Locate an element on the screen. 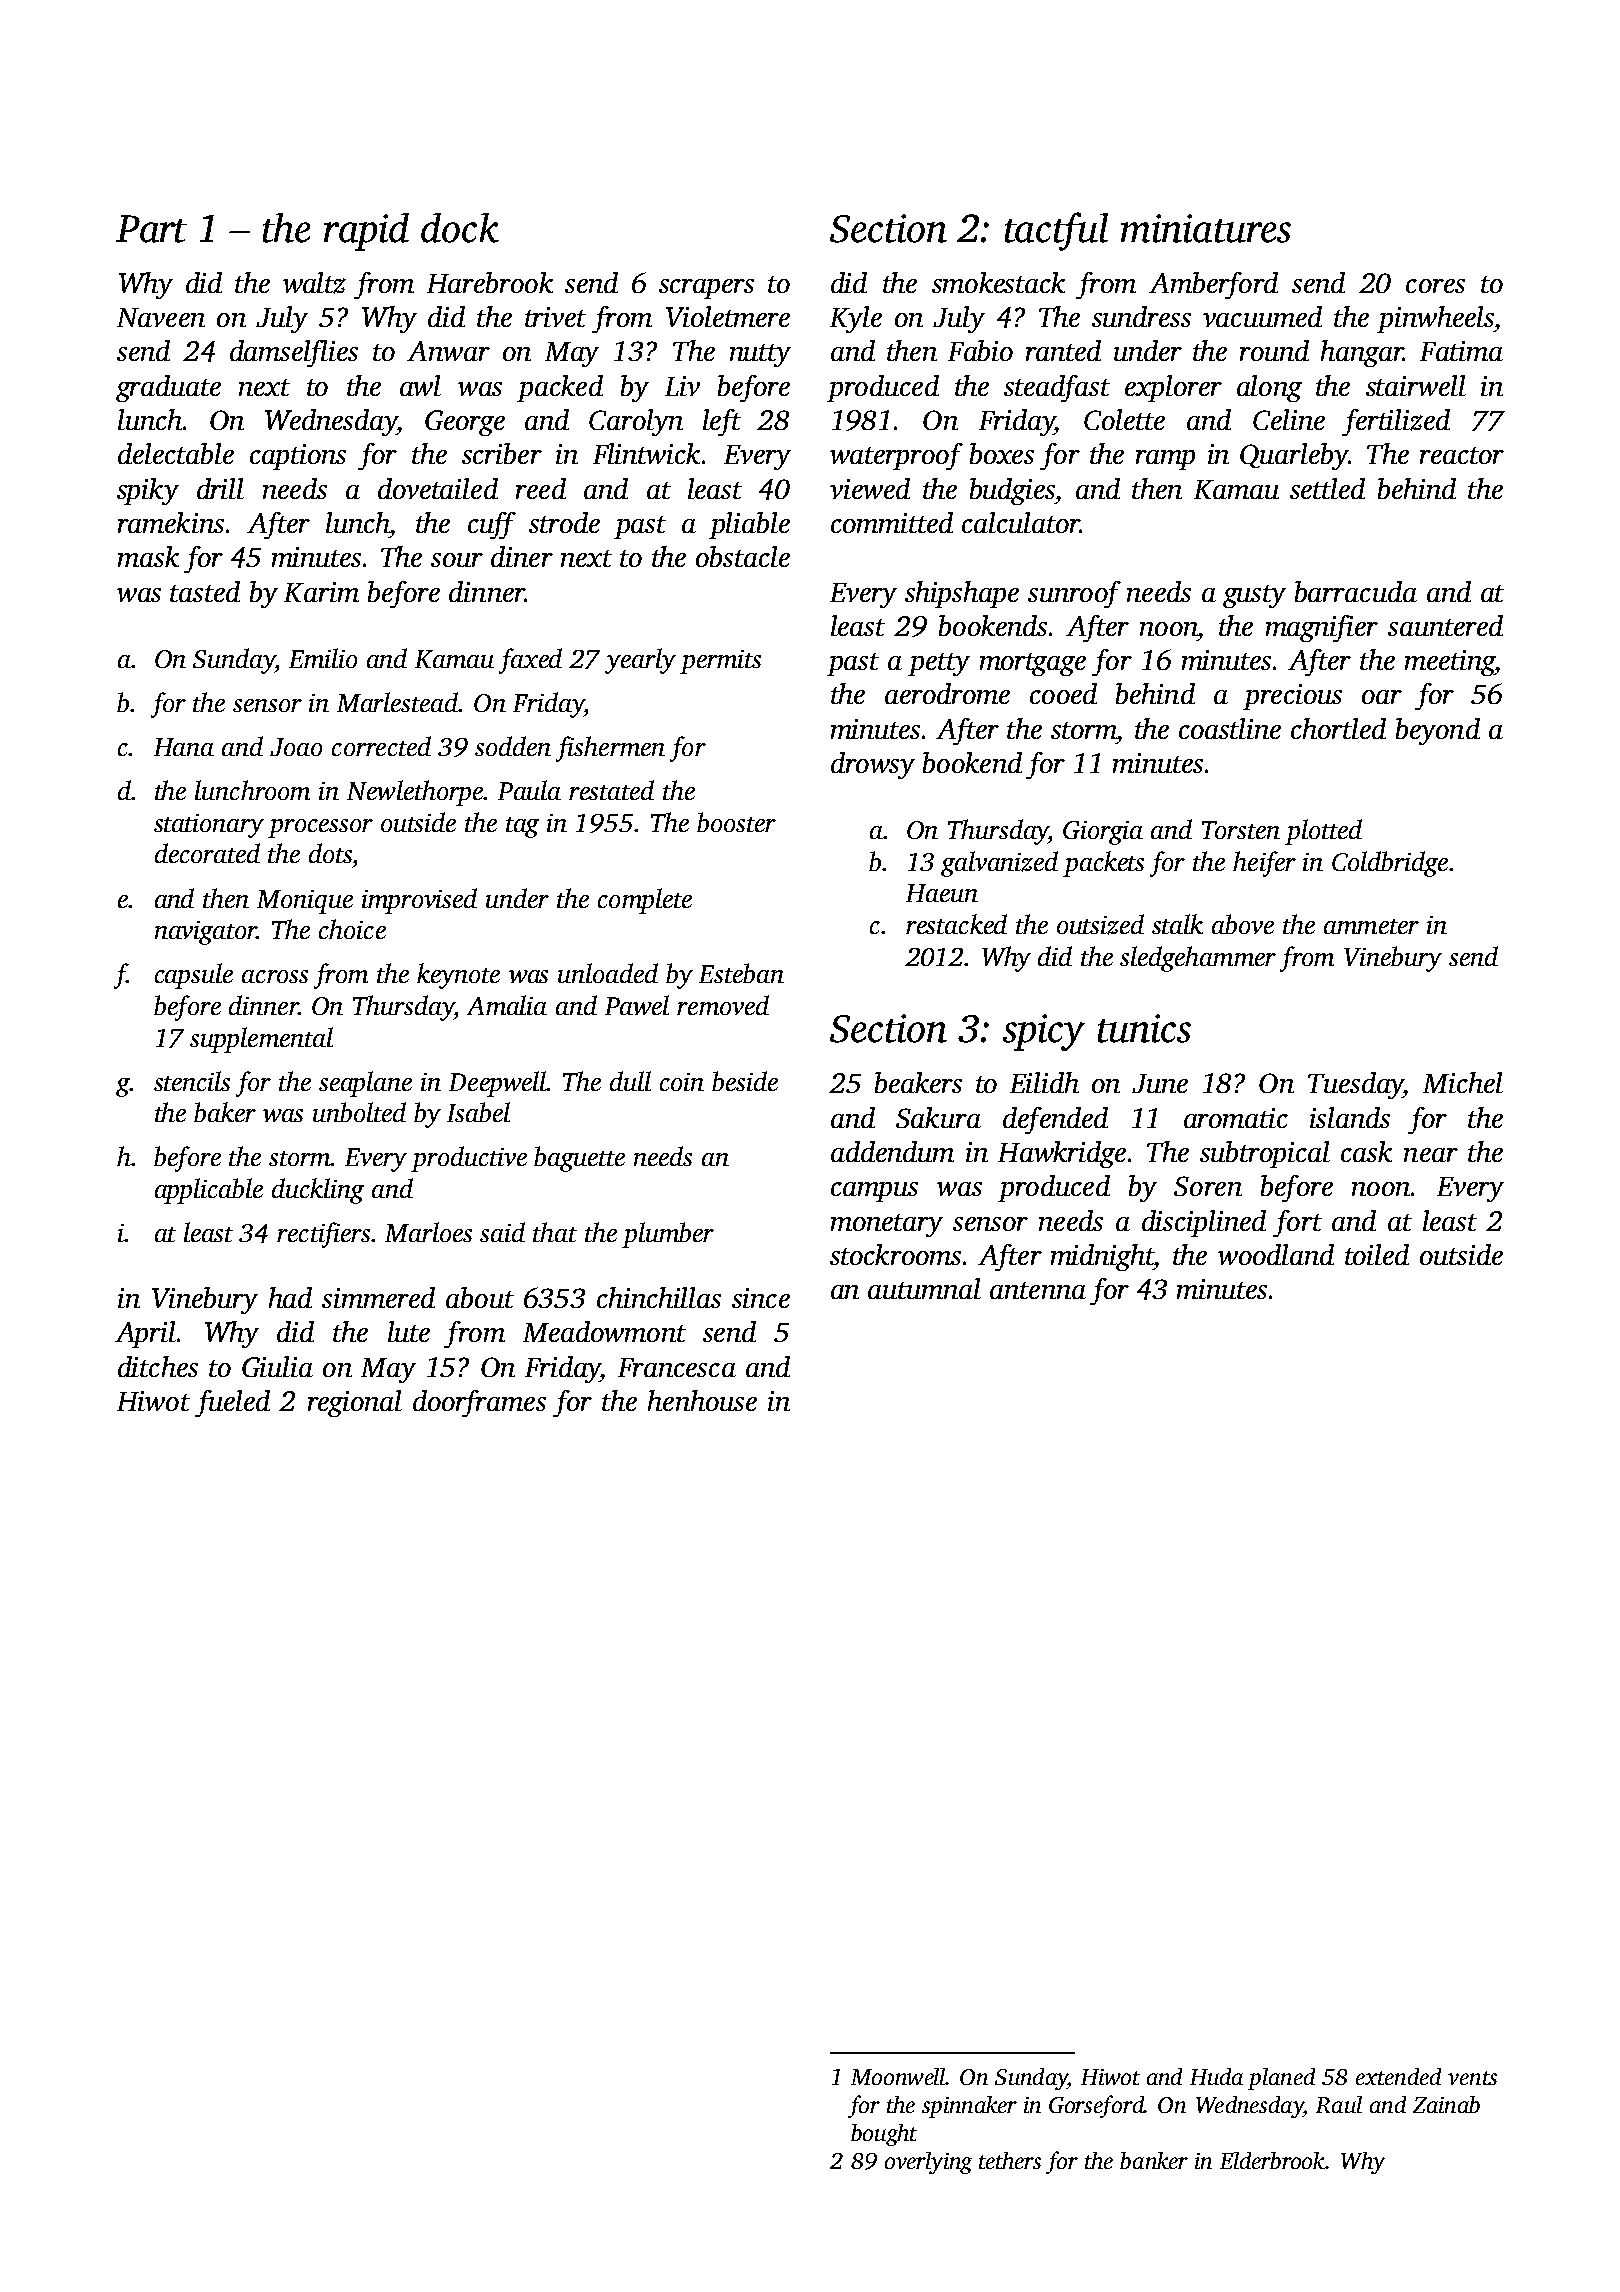 The image size is (1620, 2292). woodland is located at coordinates (1276, 1254).
